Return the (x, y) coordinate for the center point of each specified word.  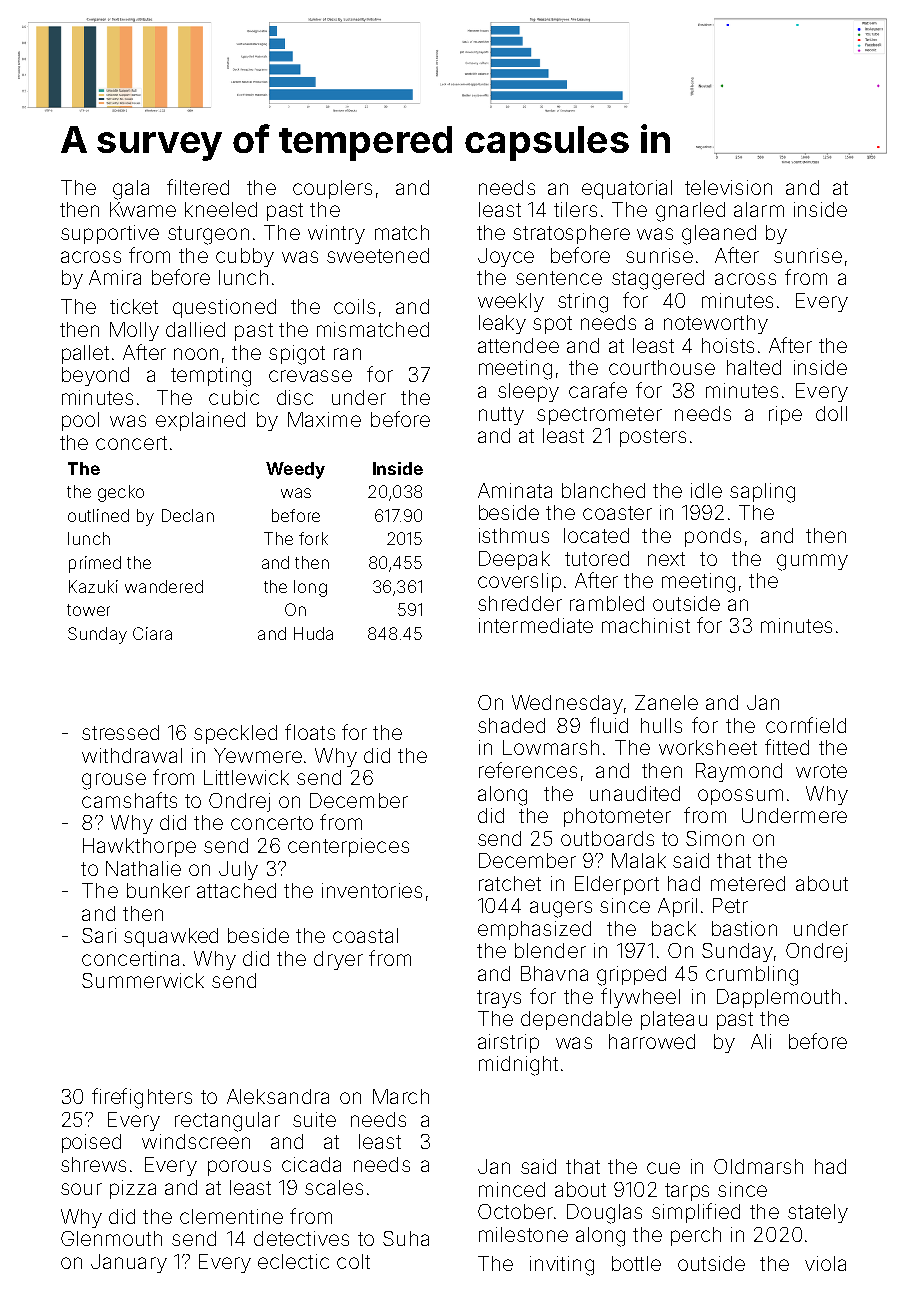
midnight (518, 1066)
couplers (332, 189)
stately (818, 1213)
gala (131, 190)
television (728, 187)
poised (91, 1143)
